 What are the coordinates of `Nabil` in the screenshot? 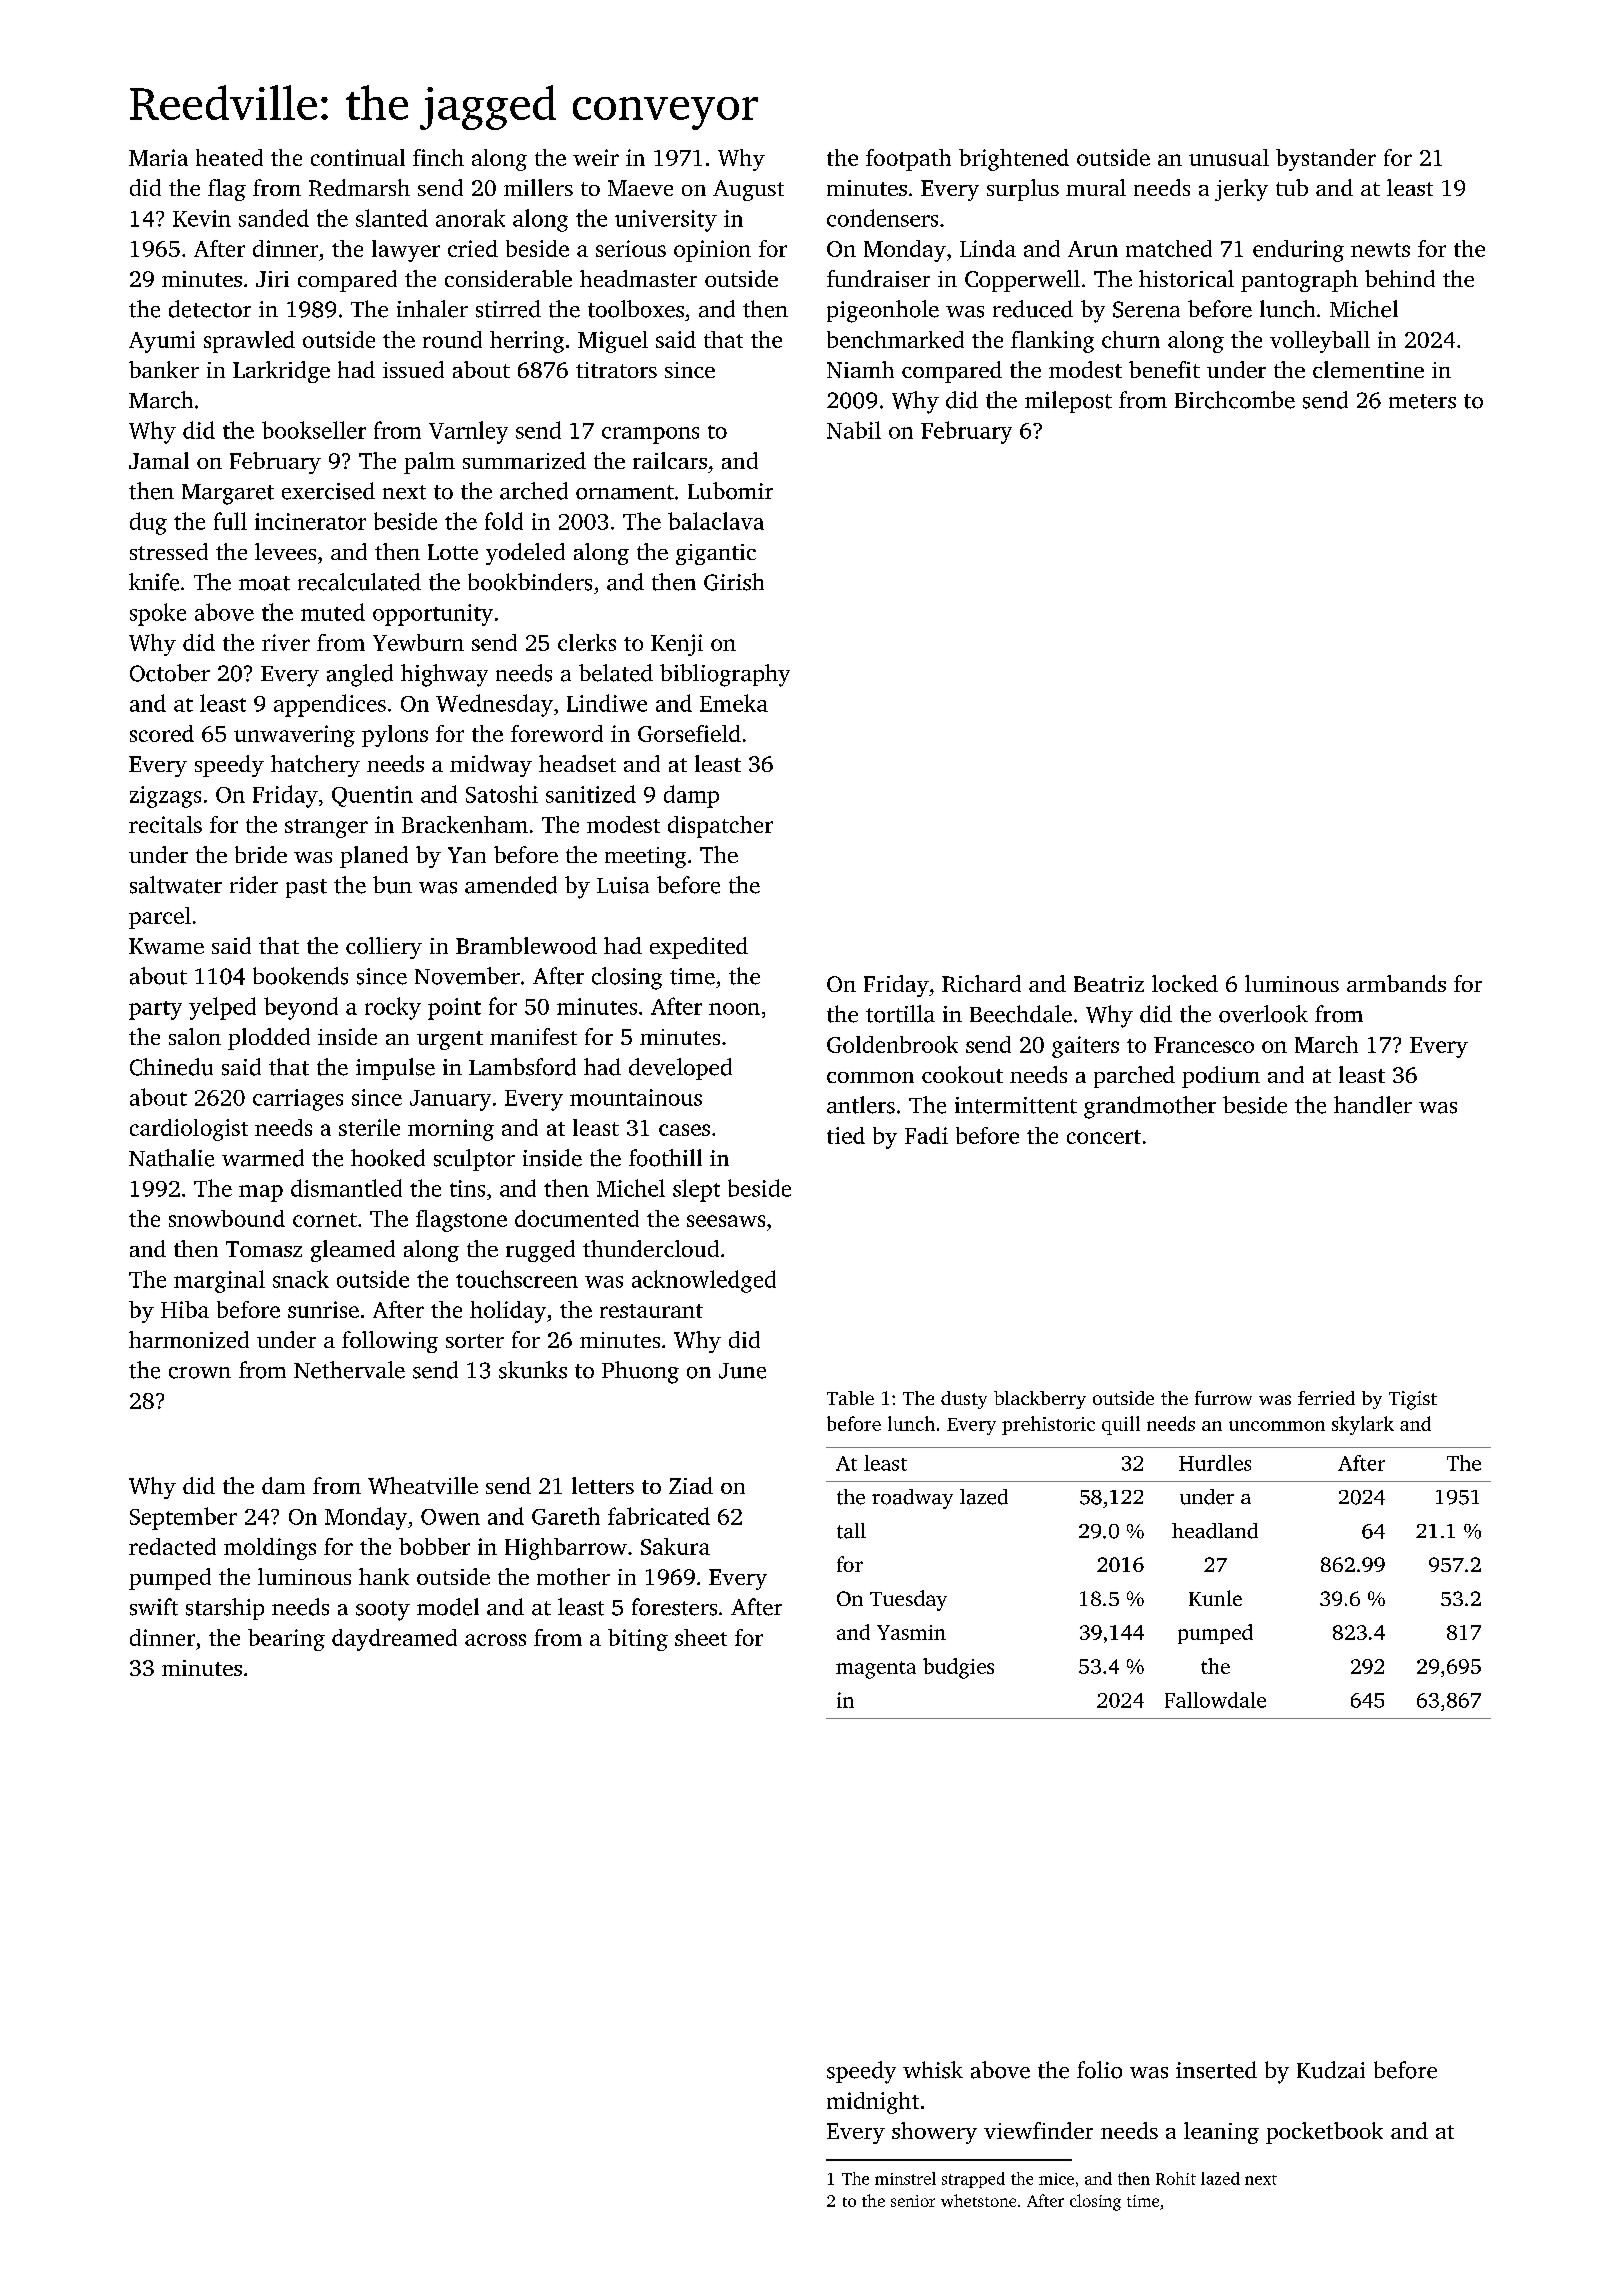 It's located at (854, 430).
